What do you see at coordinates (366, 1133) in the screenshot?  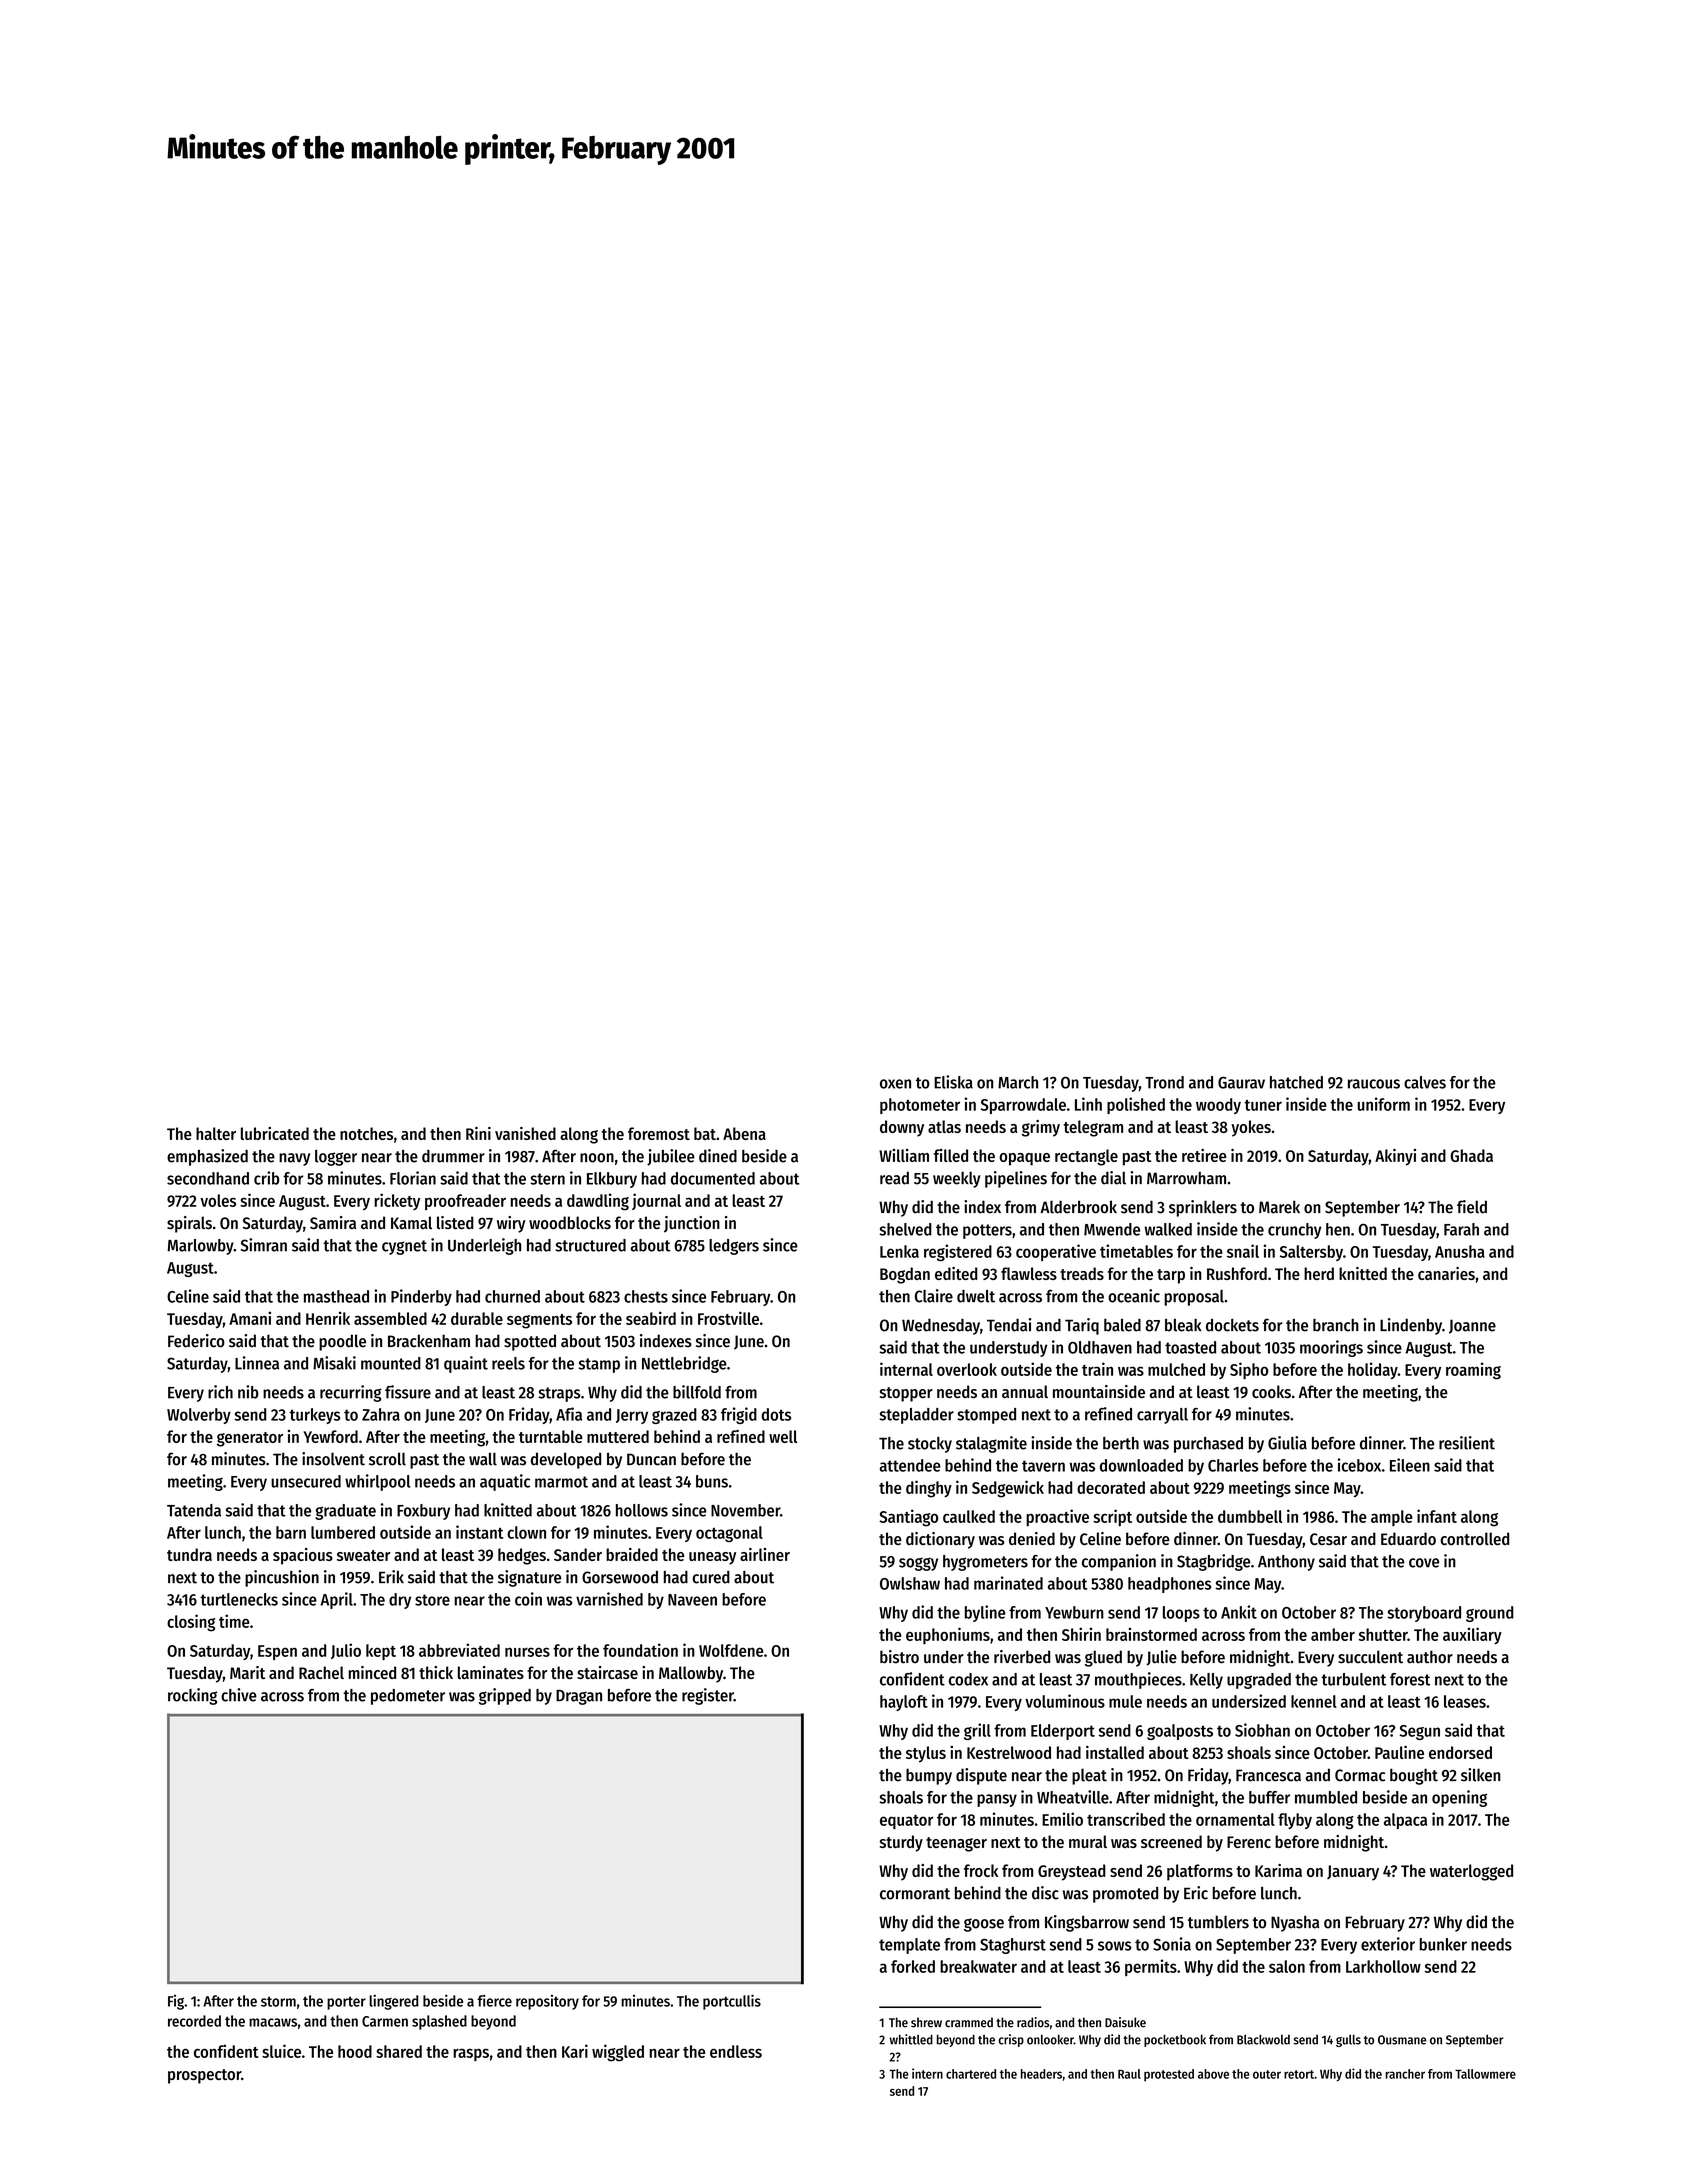 I see `notches` at bounding box center [366, 1133].
